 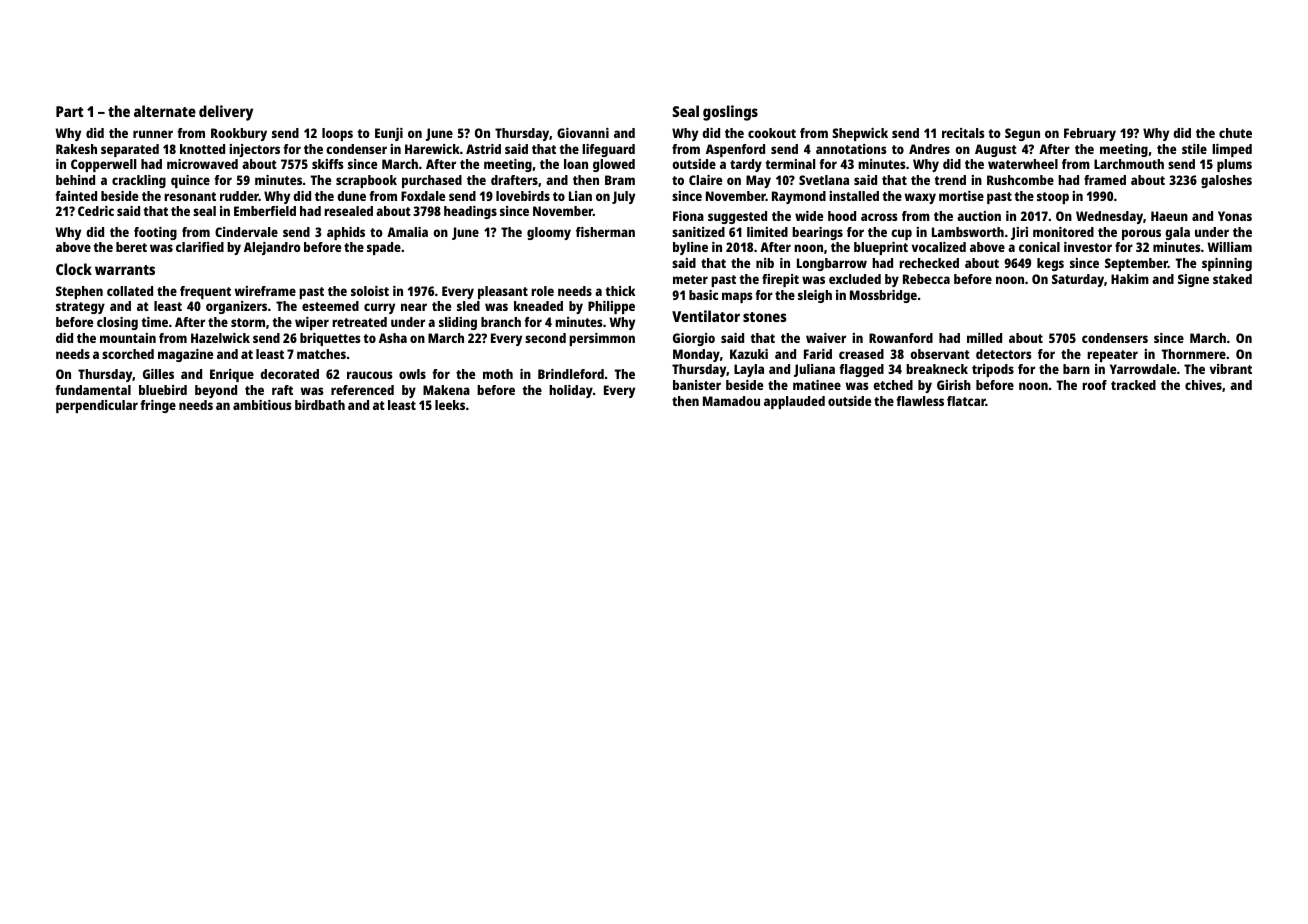 I want to click on rudder, so click(x=239, y=196).
